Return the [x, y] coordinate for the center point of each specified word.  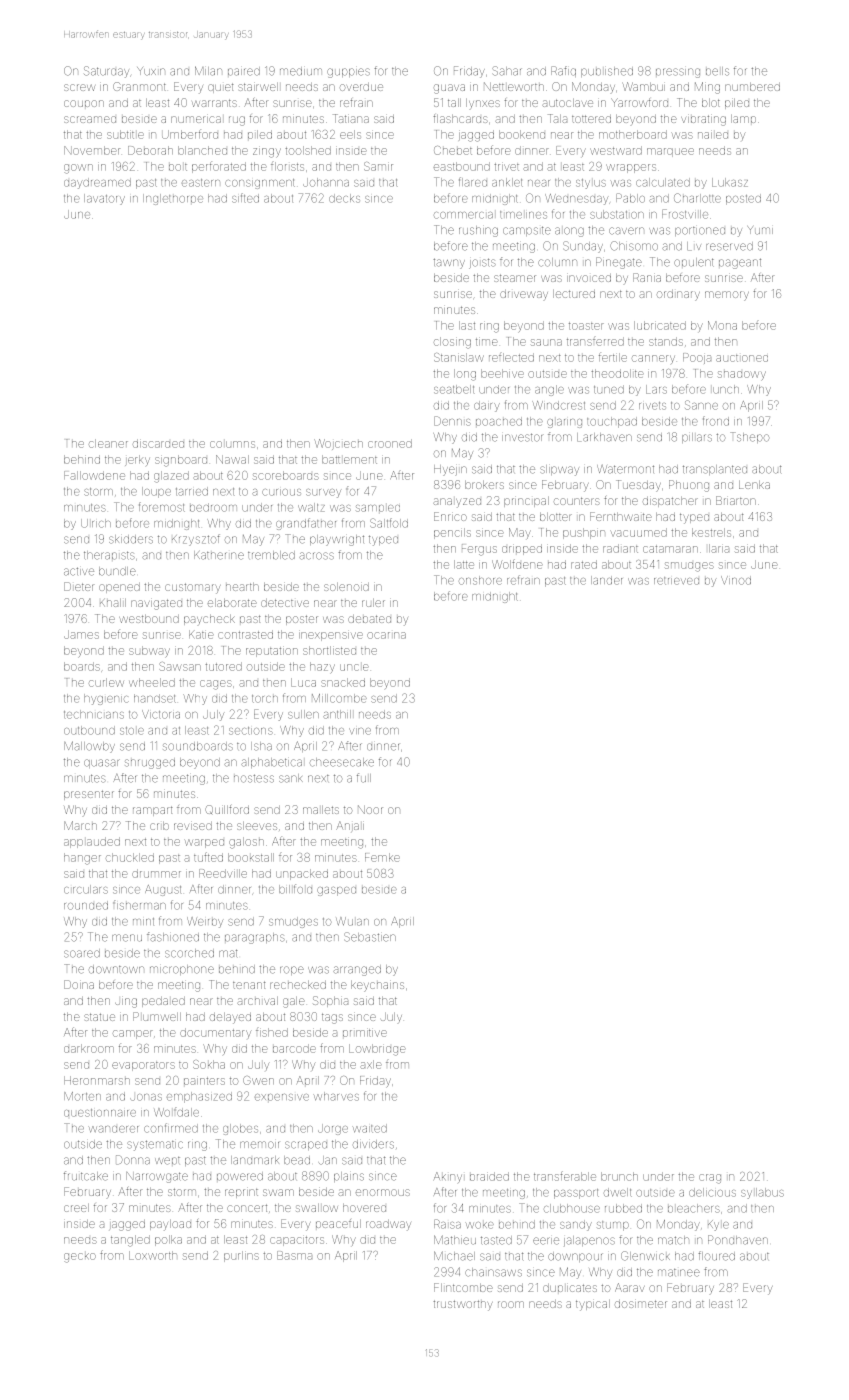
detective [285, 603]
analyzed [457, 503]
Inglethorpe [173, 199]
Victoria [161, 714]
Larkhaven [604, 437]
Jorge [333, 1129]
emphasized [199, 1097]
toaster [586, 326]
